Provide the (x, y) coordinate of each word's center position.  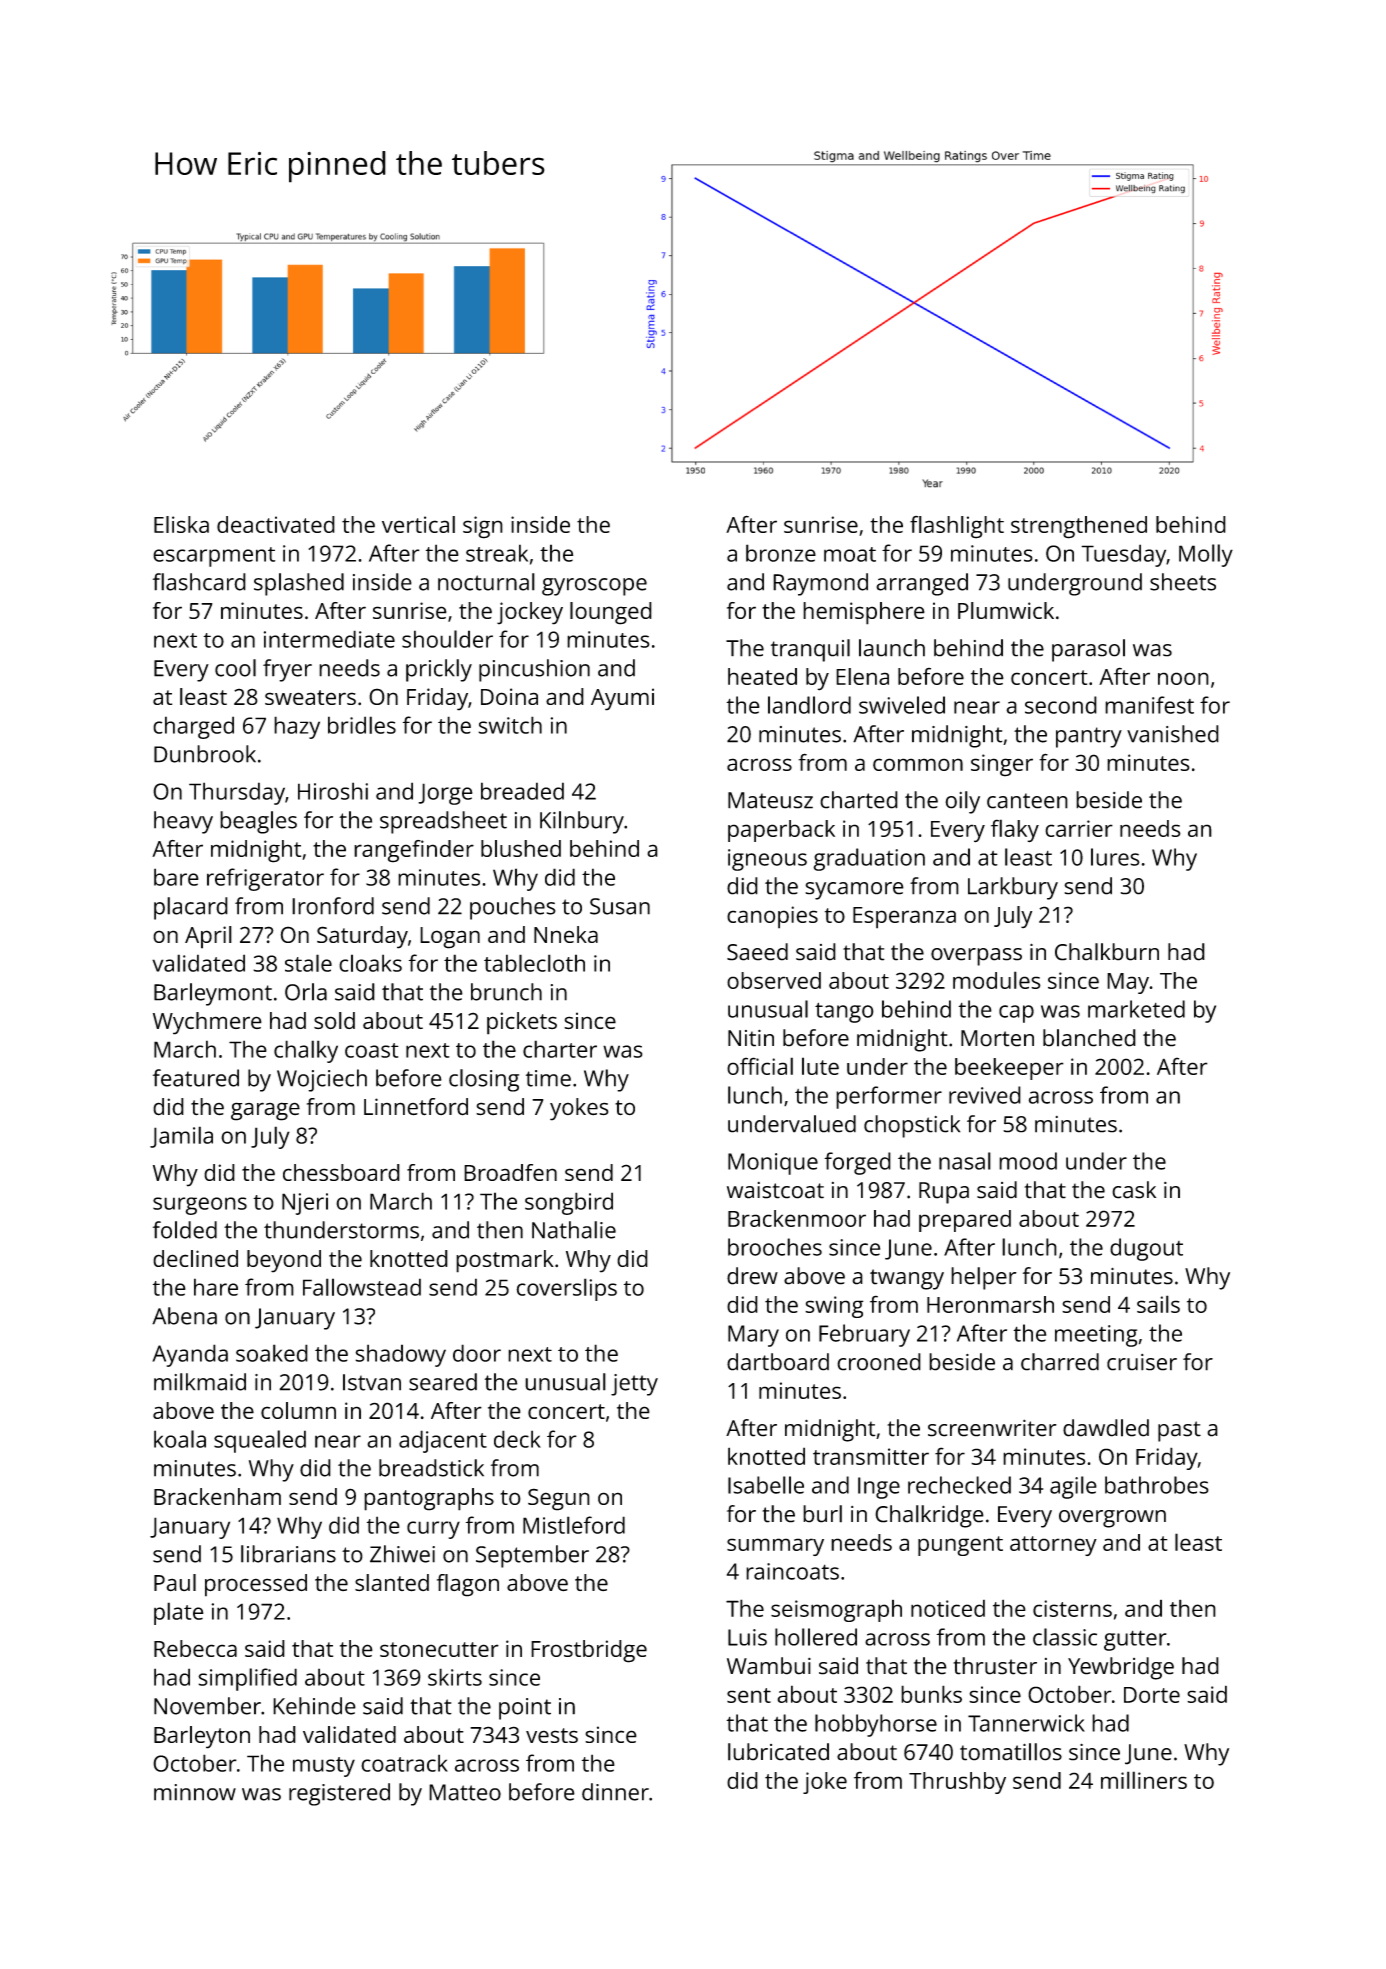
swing (834, 1307)
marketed (1136, 1009)
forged (857, 1163)
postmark (505, 1261)
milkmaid (200, 1382)
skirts (455, 1677)
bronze (781, 553)
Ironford (333, 906)
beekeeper (1009, 1069)
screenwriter (992, 1428)
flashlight (957, 527)
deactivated (276, 524)
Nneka (566, 934)
